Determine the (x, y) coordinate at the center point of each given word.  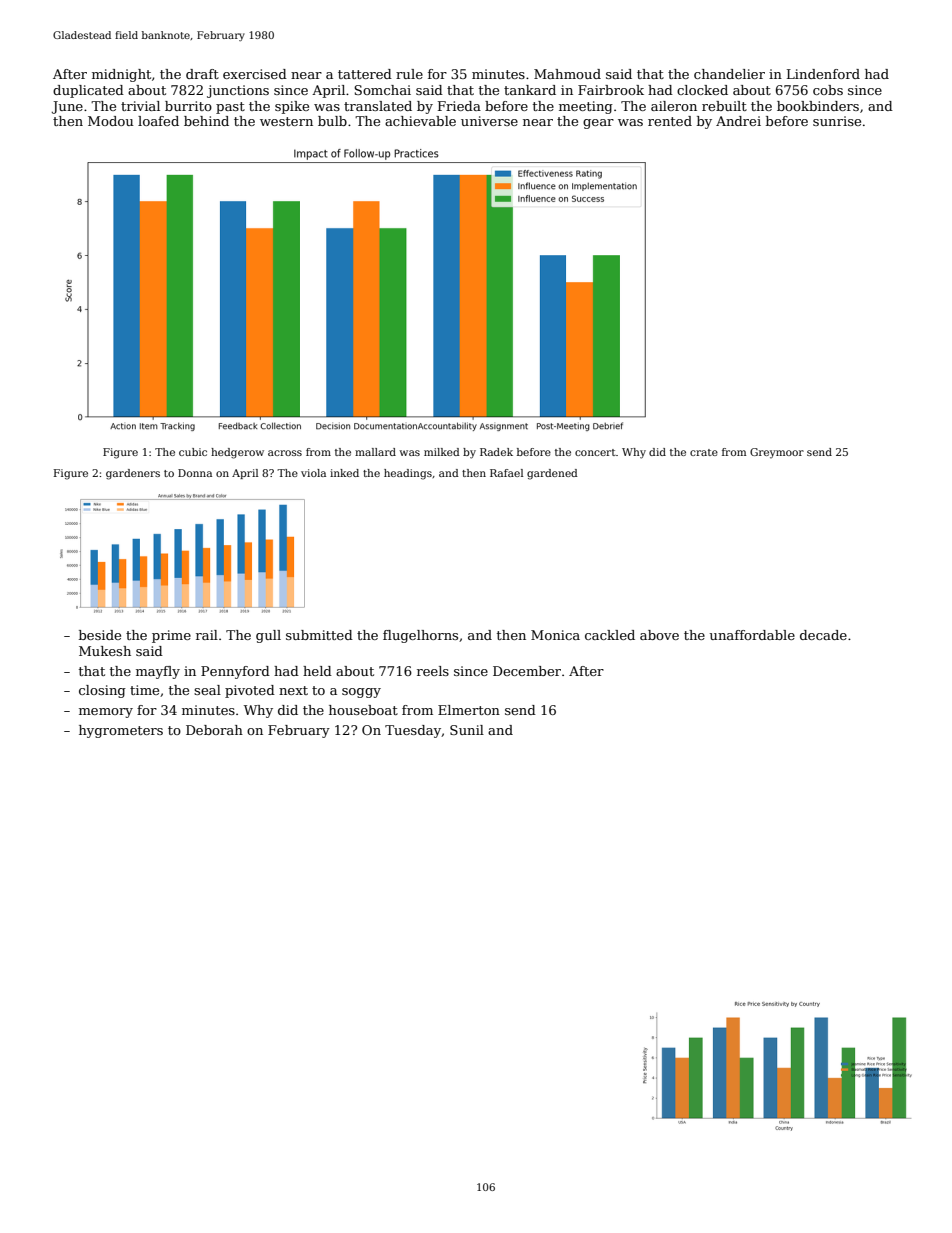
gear (598, 124)
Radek (496, 452)
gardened (552, 474)
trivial (140, 106)
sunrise (837, 121)
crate (704, 452)
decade (823, 635)
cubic (193, 452)
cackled (610, 635)
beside (100, 635)
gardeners (133, 474)
